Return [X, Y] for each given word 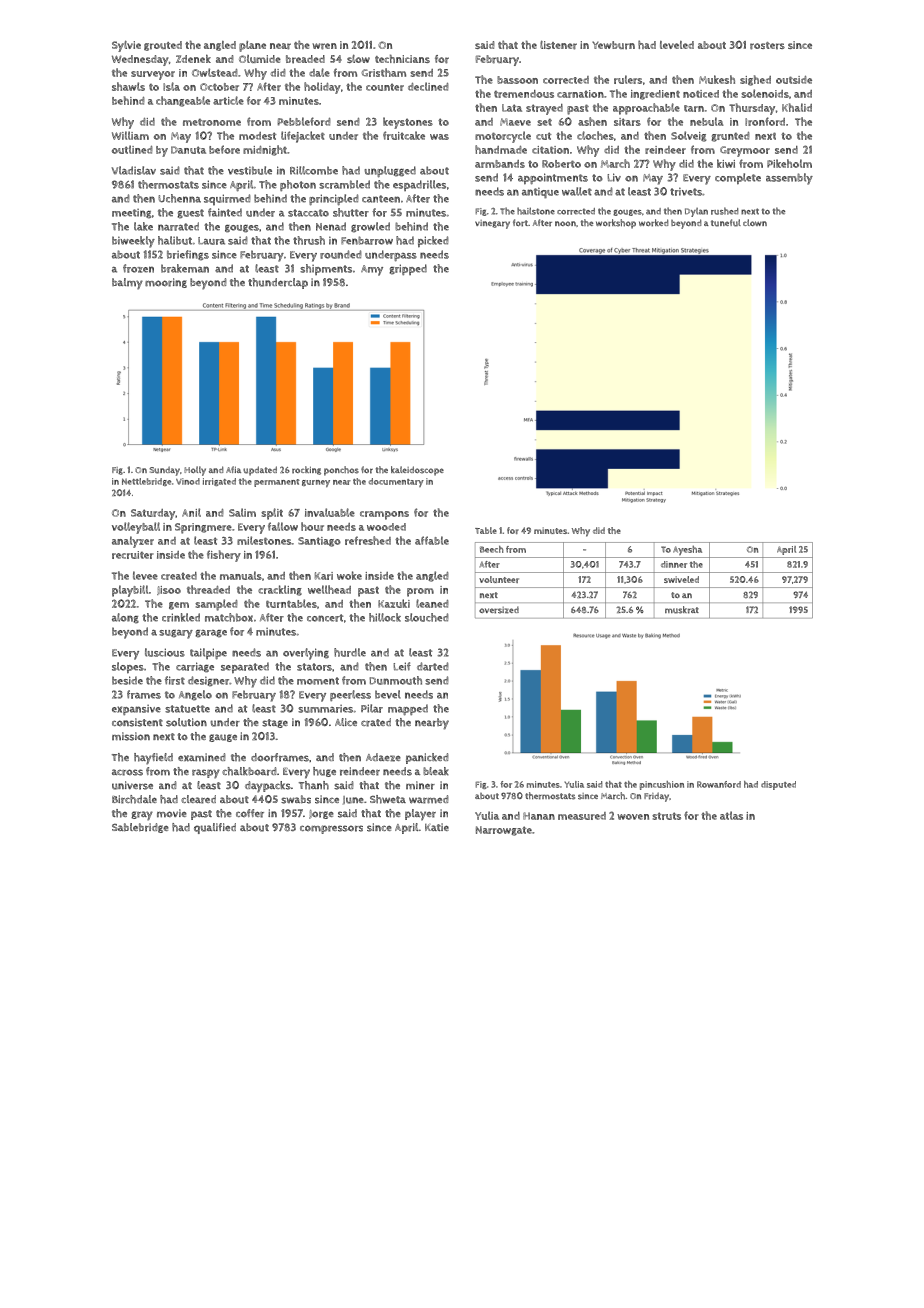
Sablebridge [140, 828]
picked [433, 241]
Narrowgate [504, 831]
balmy [127, 284]
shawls [128, 86]
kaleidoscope [417, 471]
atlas [731, 815]
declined [428, 86]
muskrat [682, 610]
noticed [701, 94]
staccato [308, 213]
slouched [427, 617]
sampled [216, 605]
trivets [686, 191]
